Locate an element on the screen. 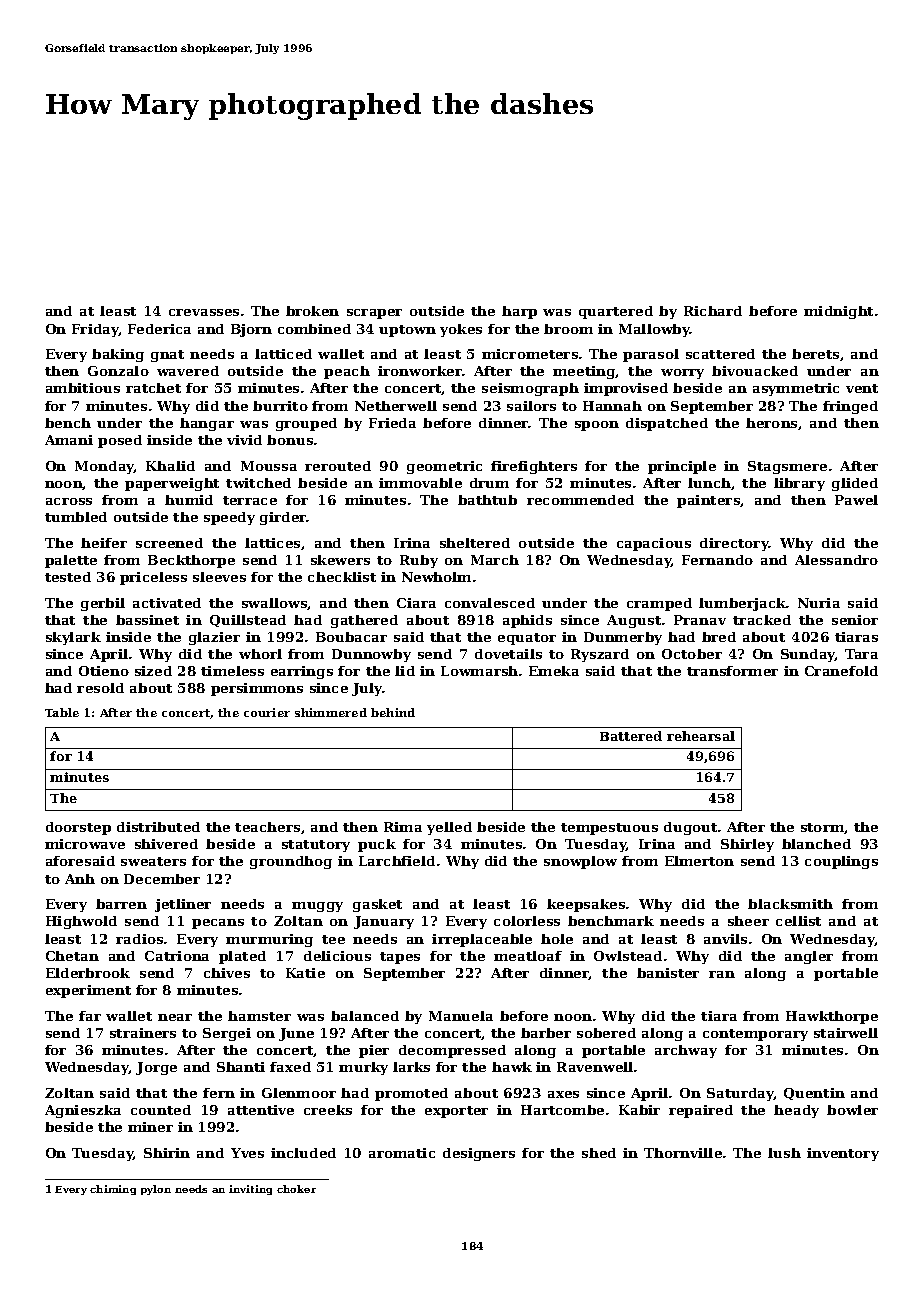 The image size is (924, 1308). lush is located at coordinates (784, 1153).
